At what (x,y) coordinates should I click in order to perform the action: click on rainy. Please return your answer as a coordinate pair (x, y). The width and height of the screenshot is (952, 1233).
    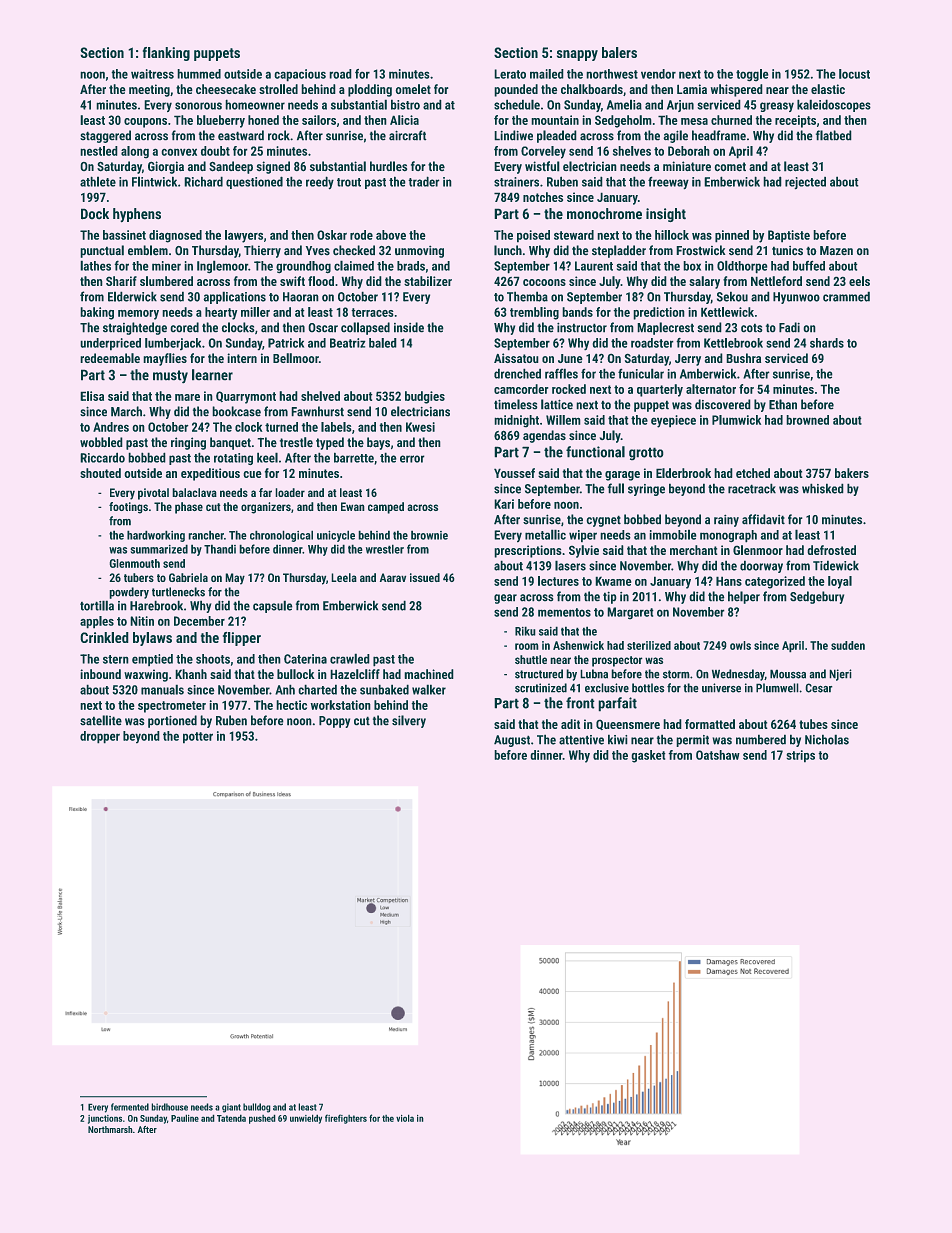
    Looking at the image, I should click on (726, 520).
